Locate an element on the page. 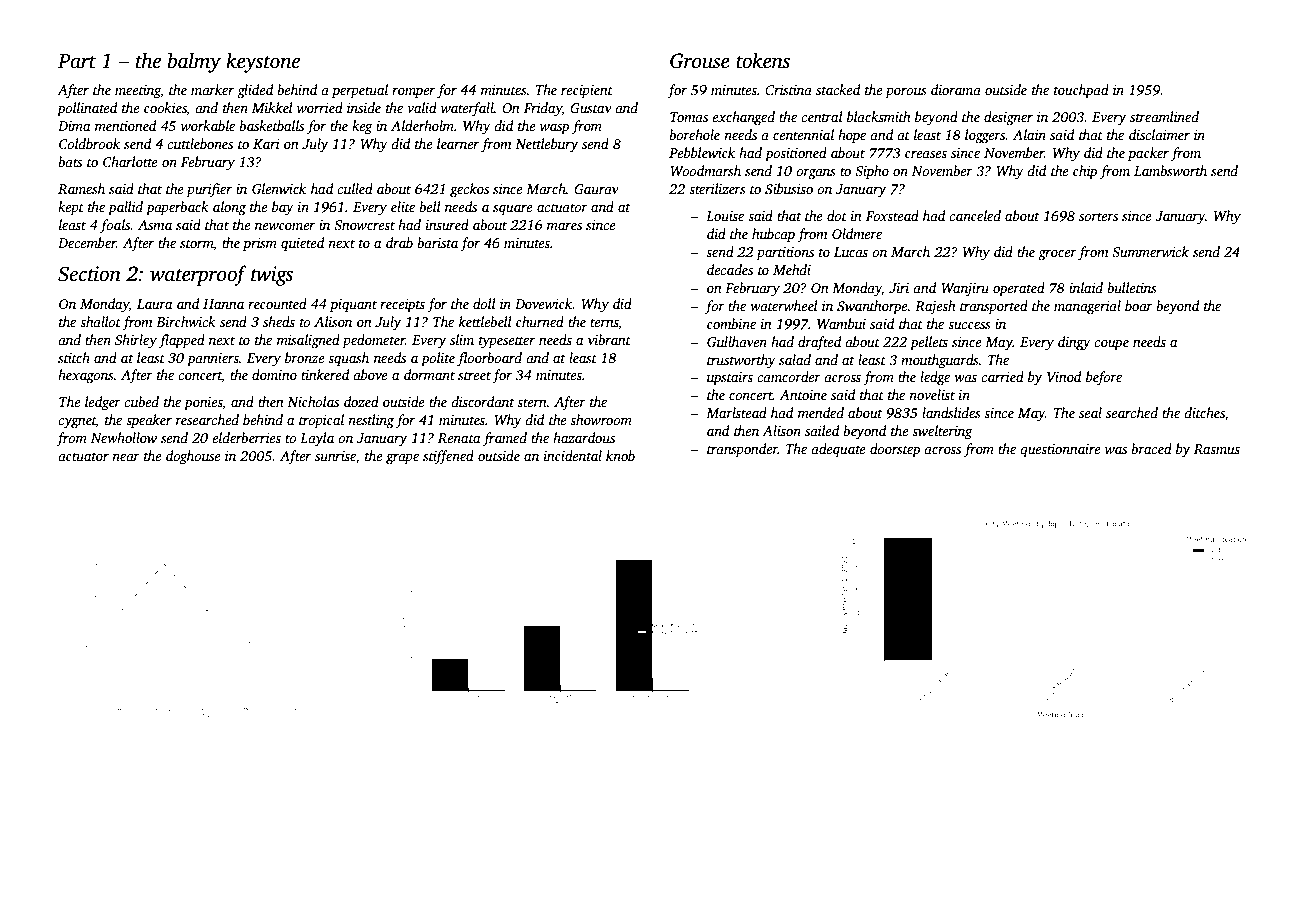 The width and height of the image is (1308, 924). keystone is located at coordinates (263, 62).
